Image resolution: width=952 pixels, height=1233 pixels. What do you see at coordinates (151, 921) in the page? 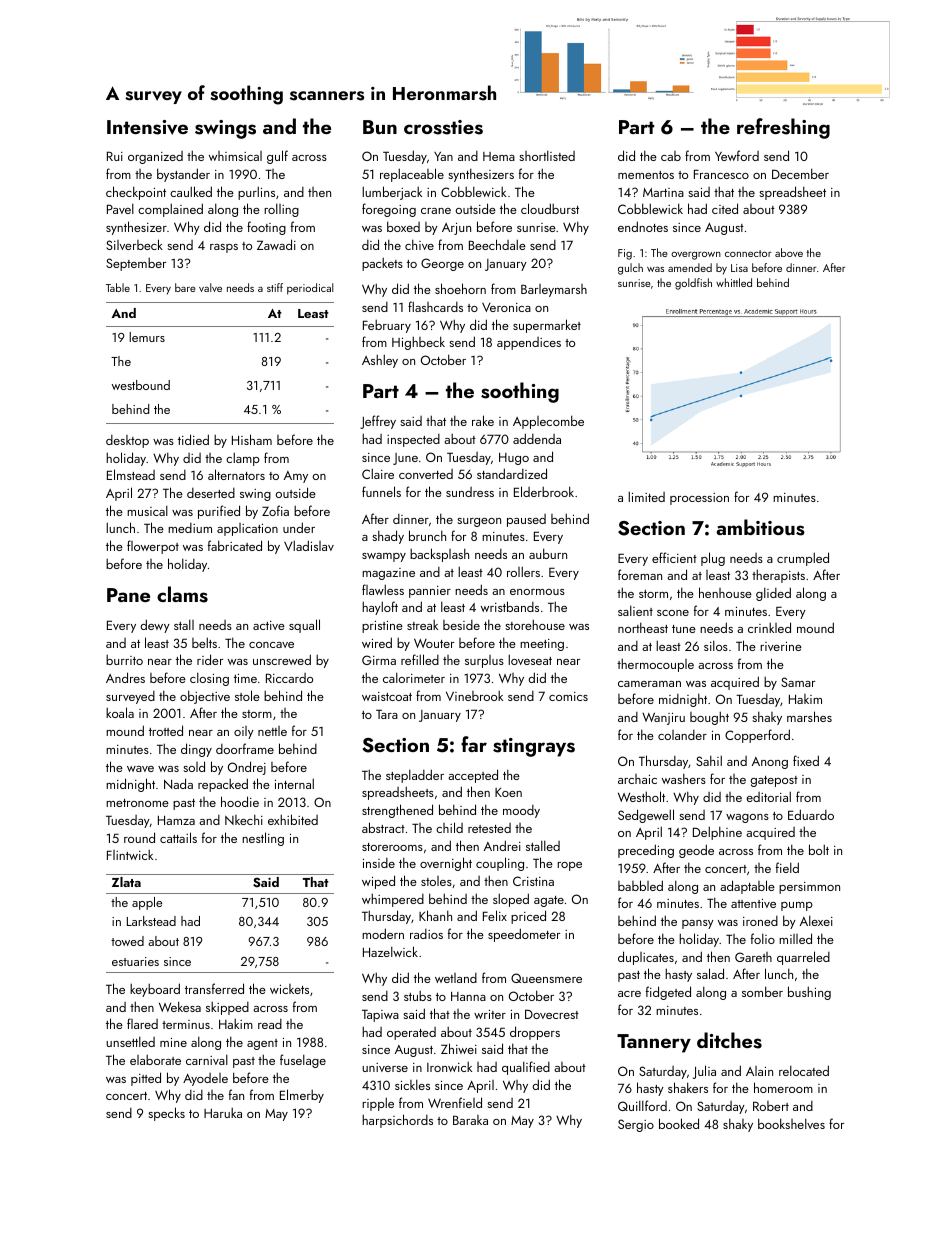
I see `Larkstead` at bounding box center [151, 921].
